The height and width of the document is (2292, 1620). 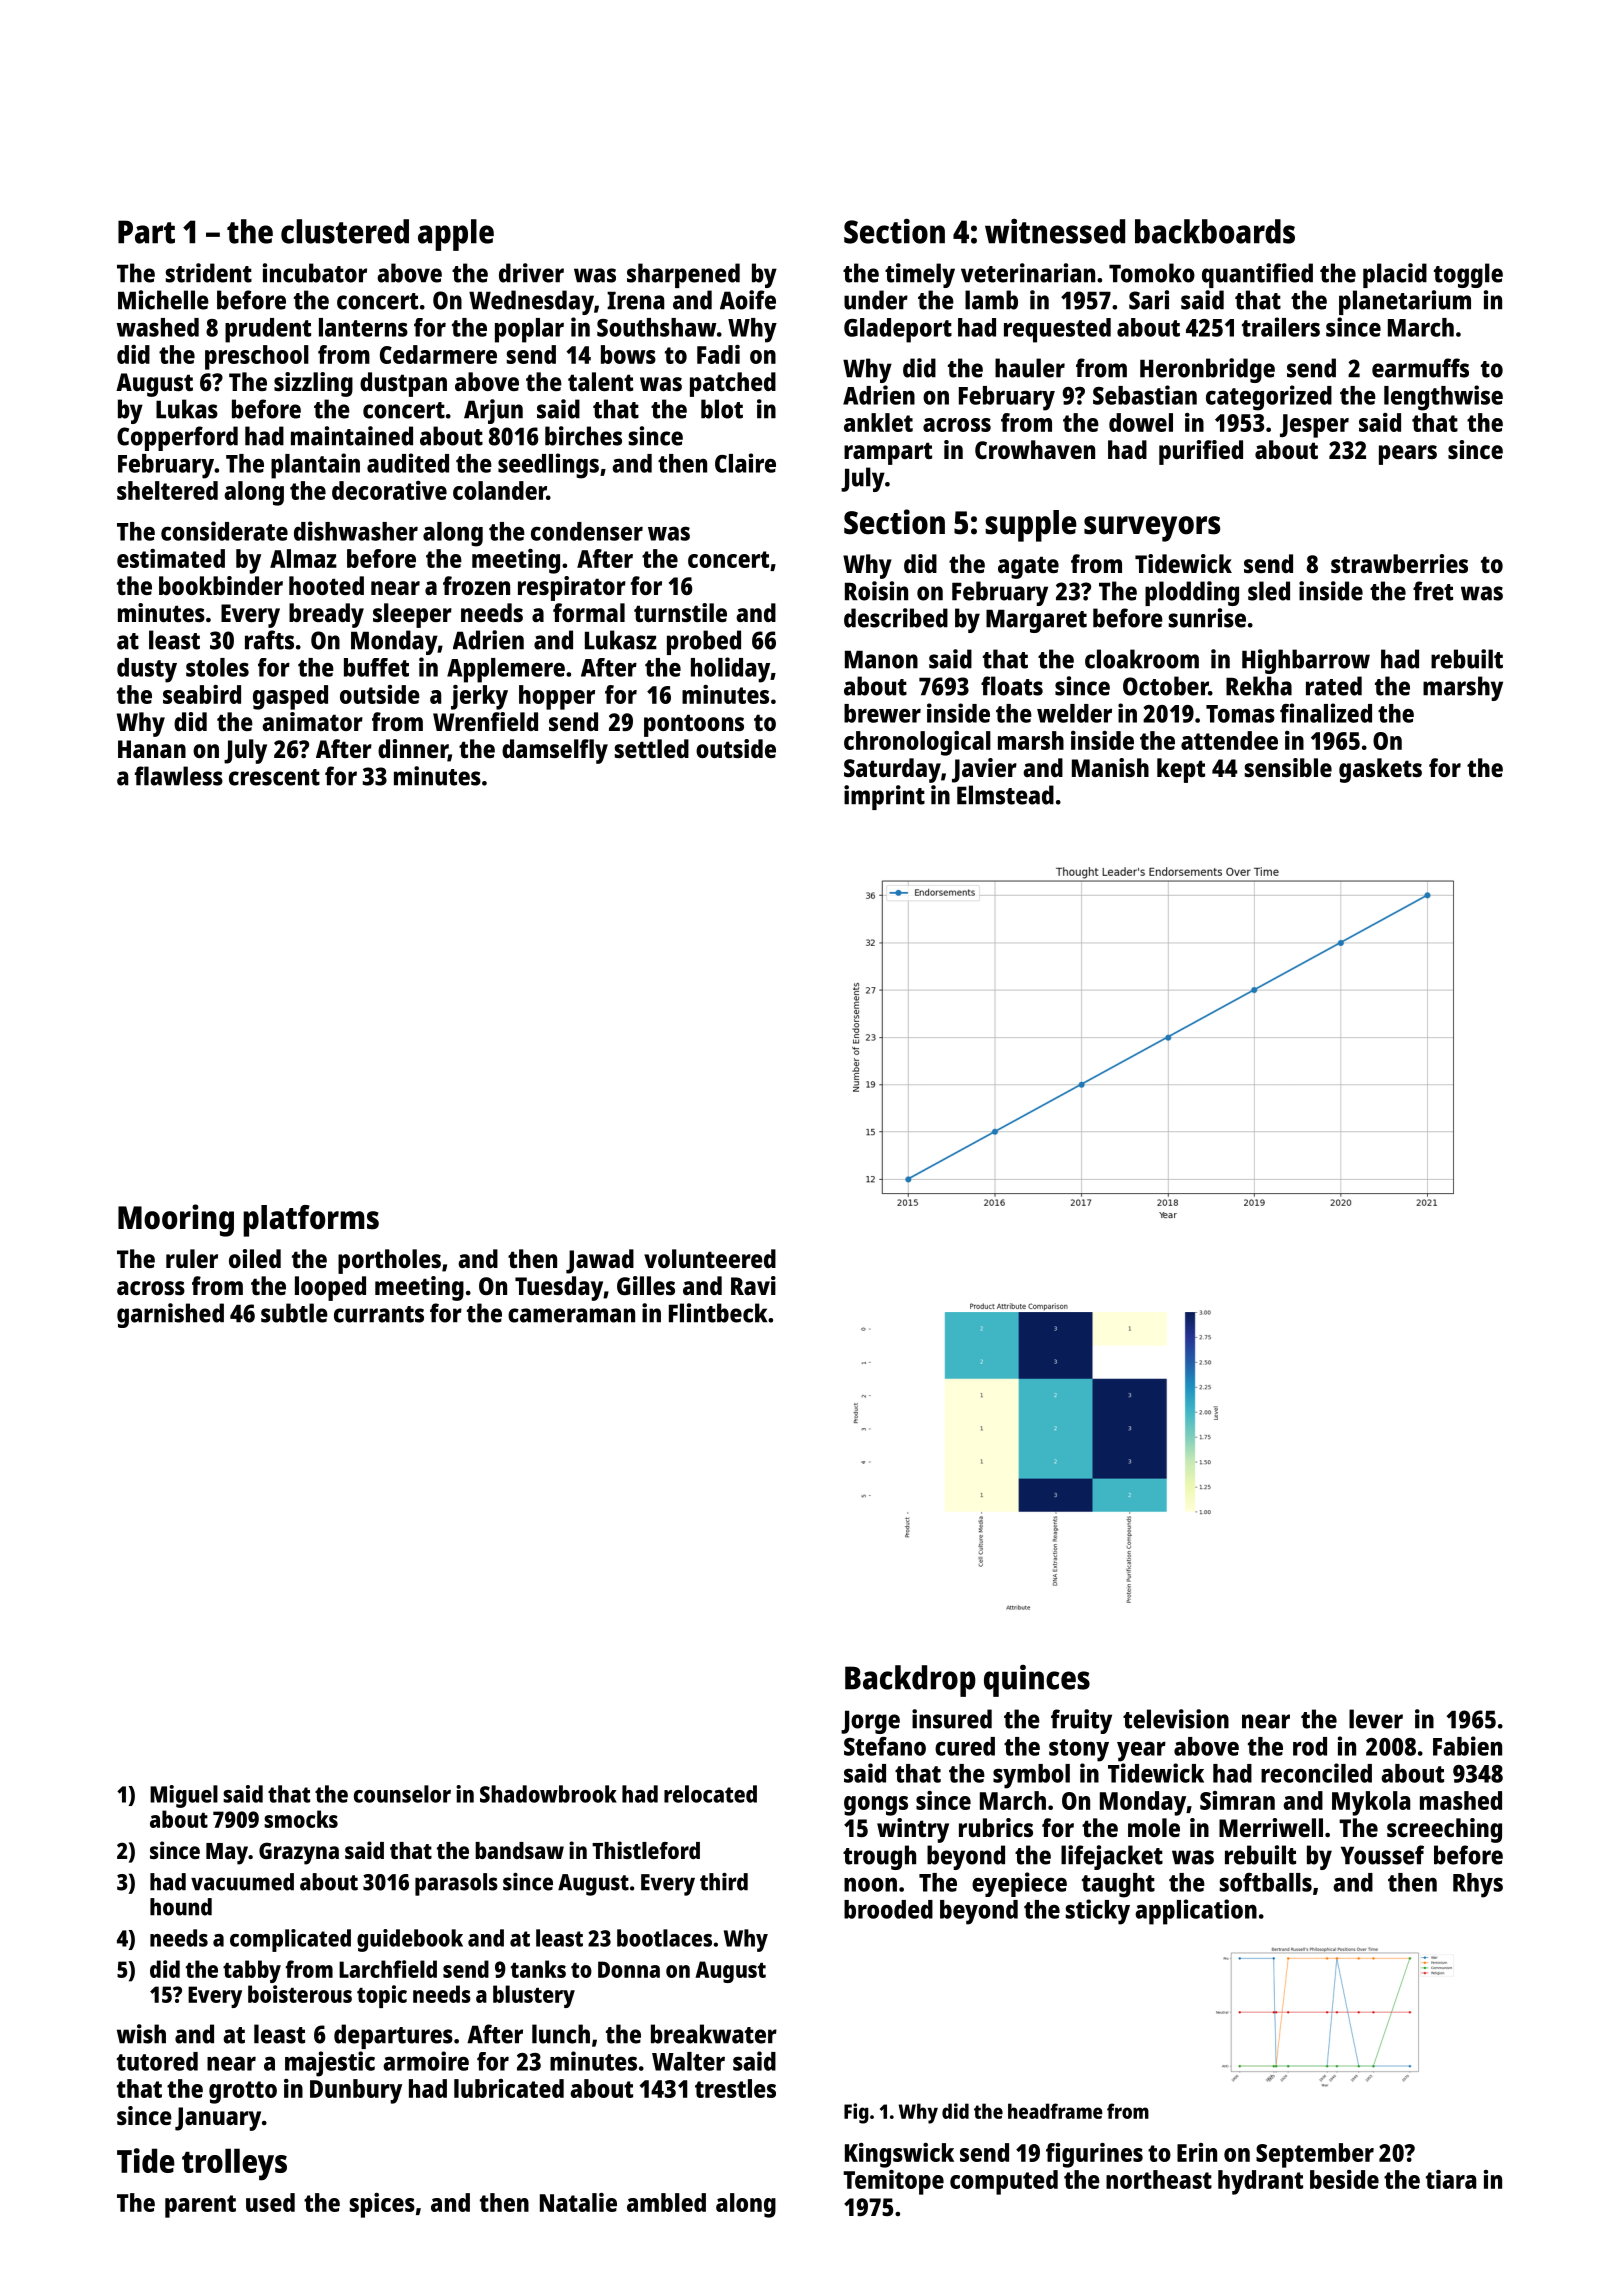 What do you see at coordinates (1055, 231) in the document?
I see `witnessed` at bounding box center [1055, 231].
